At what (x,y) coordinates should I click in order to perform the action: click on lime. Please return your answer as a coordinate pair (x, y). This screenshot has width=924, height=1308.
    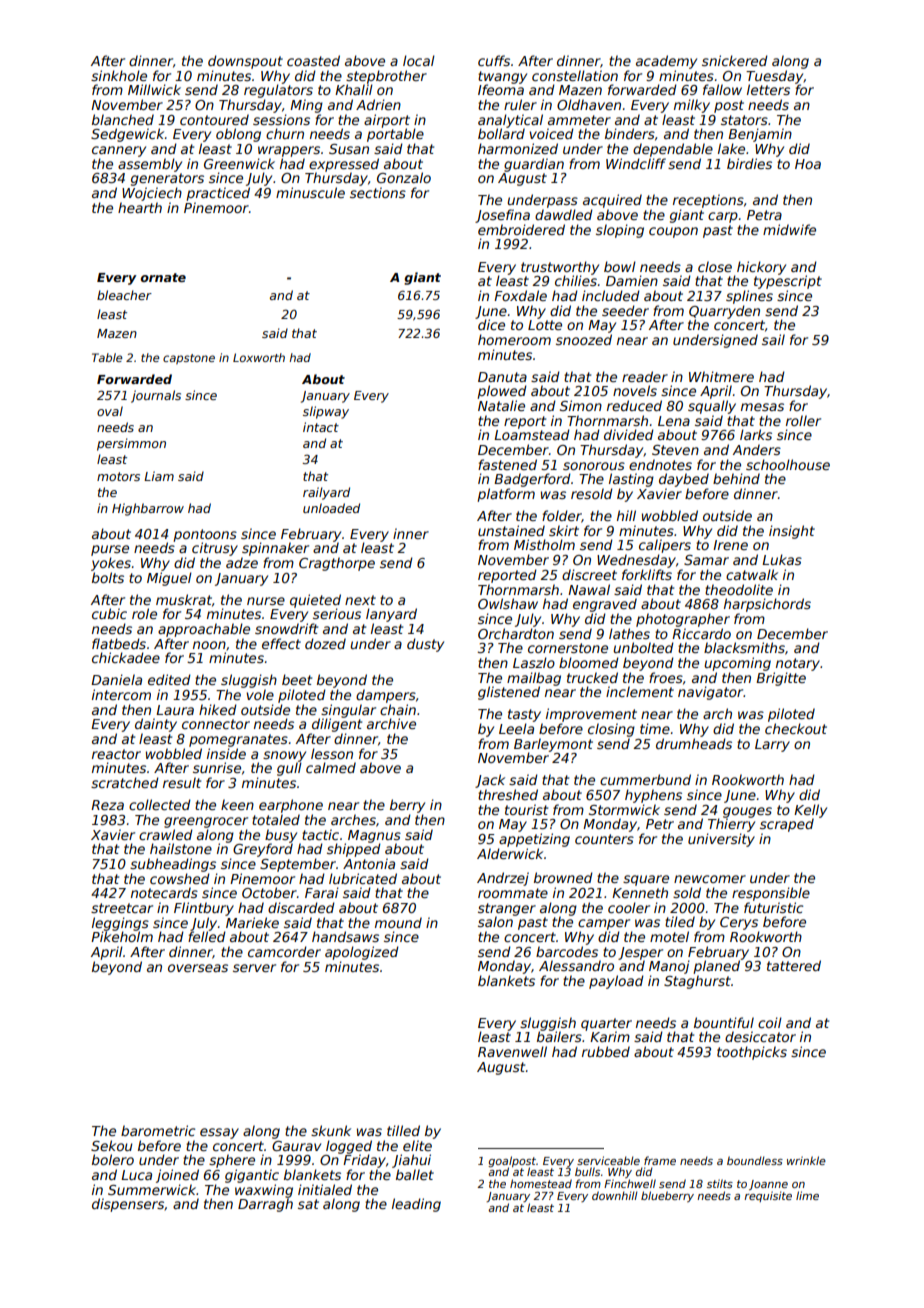
    Looking at the image, I should click on (807, 1195).
